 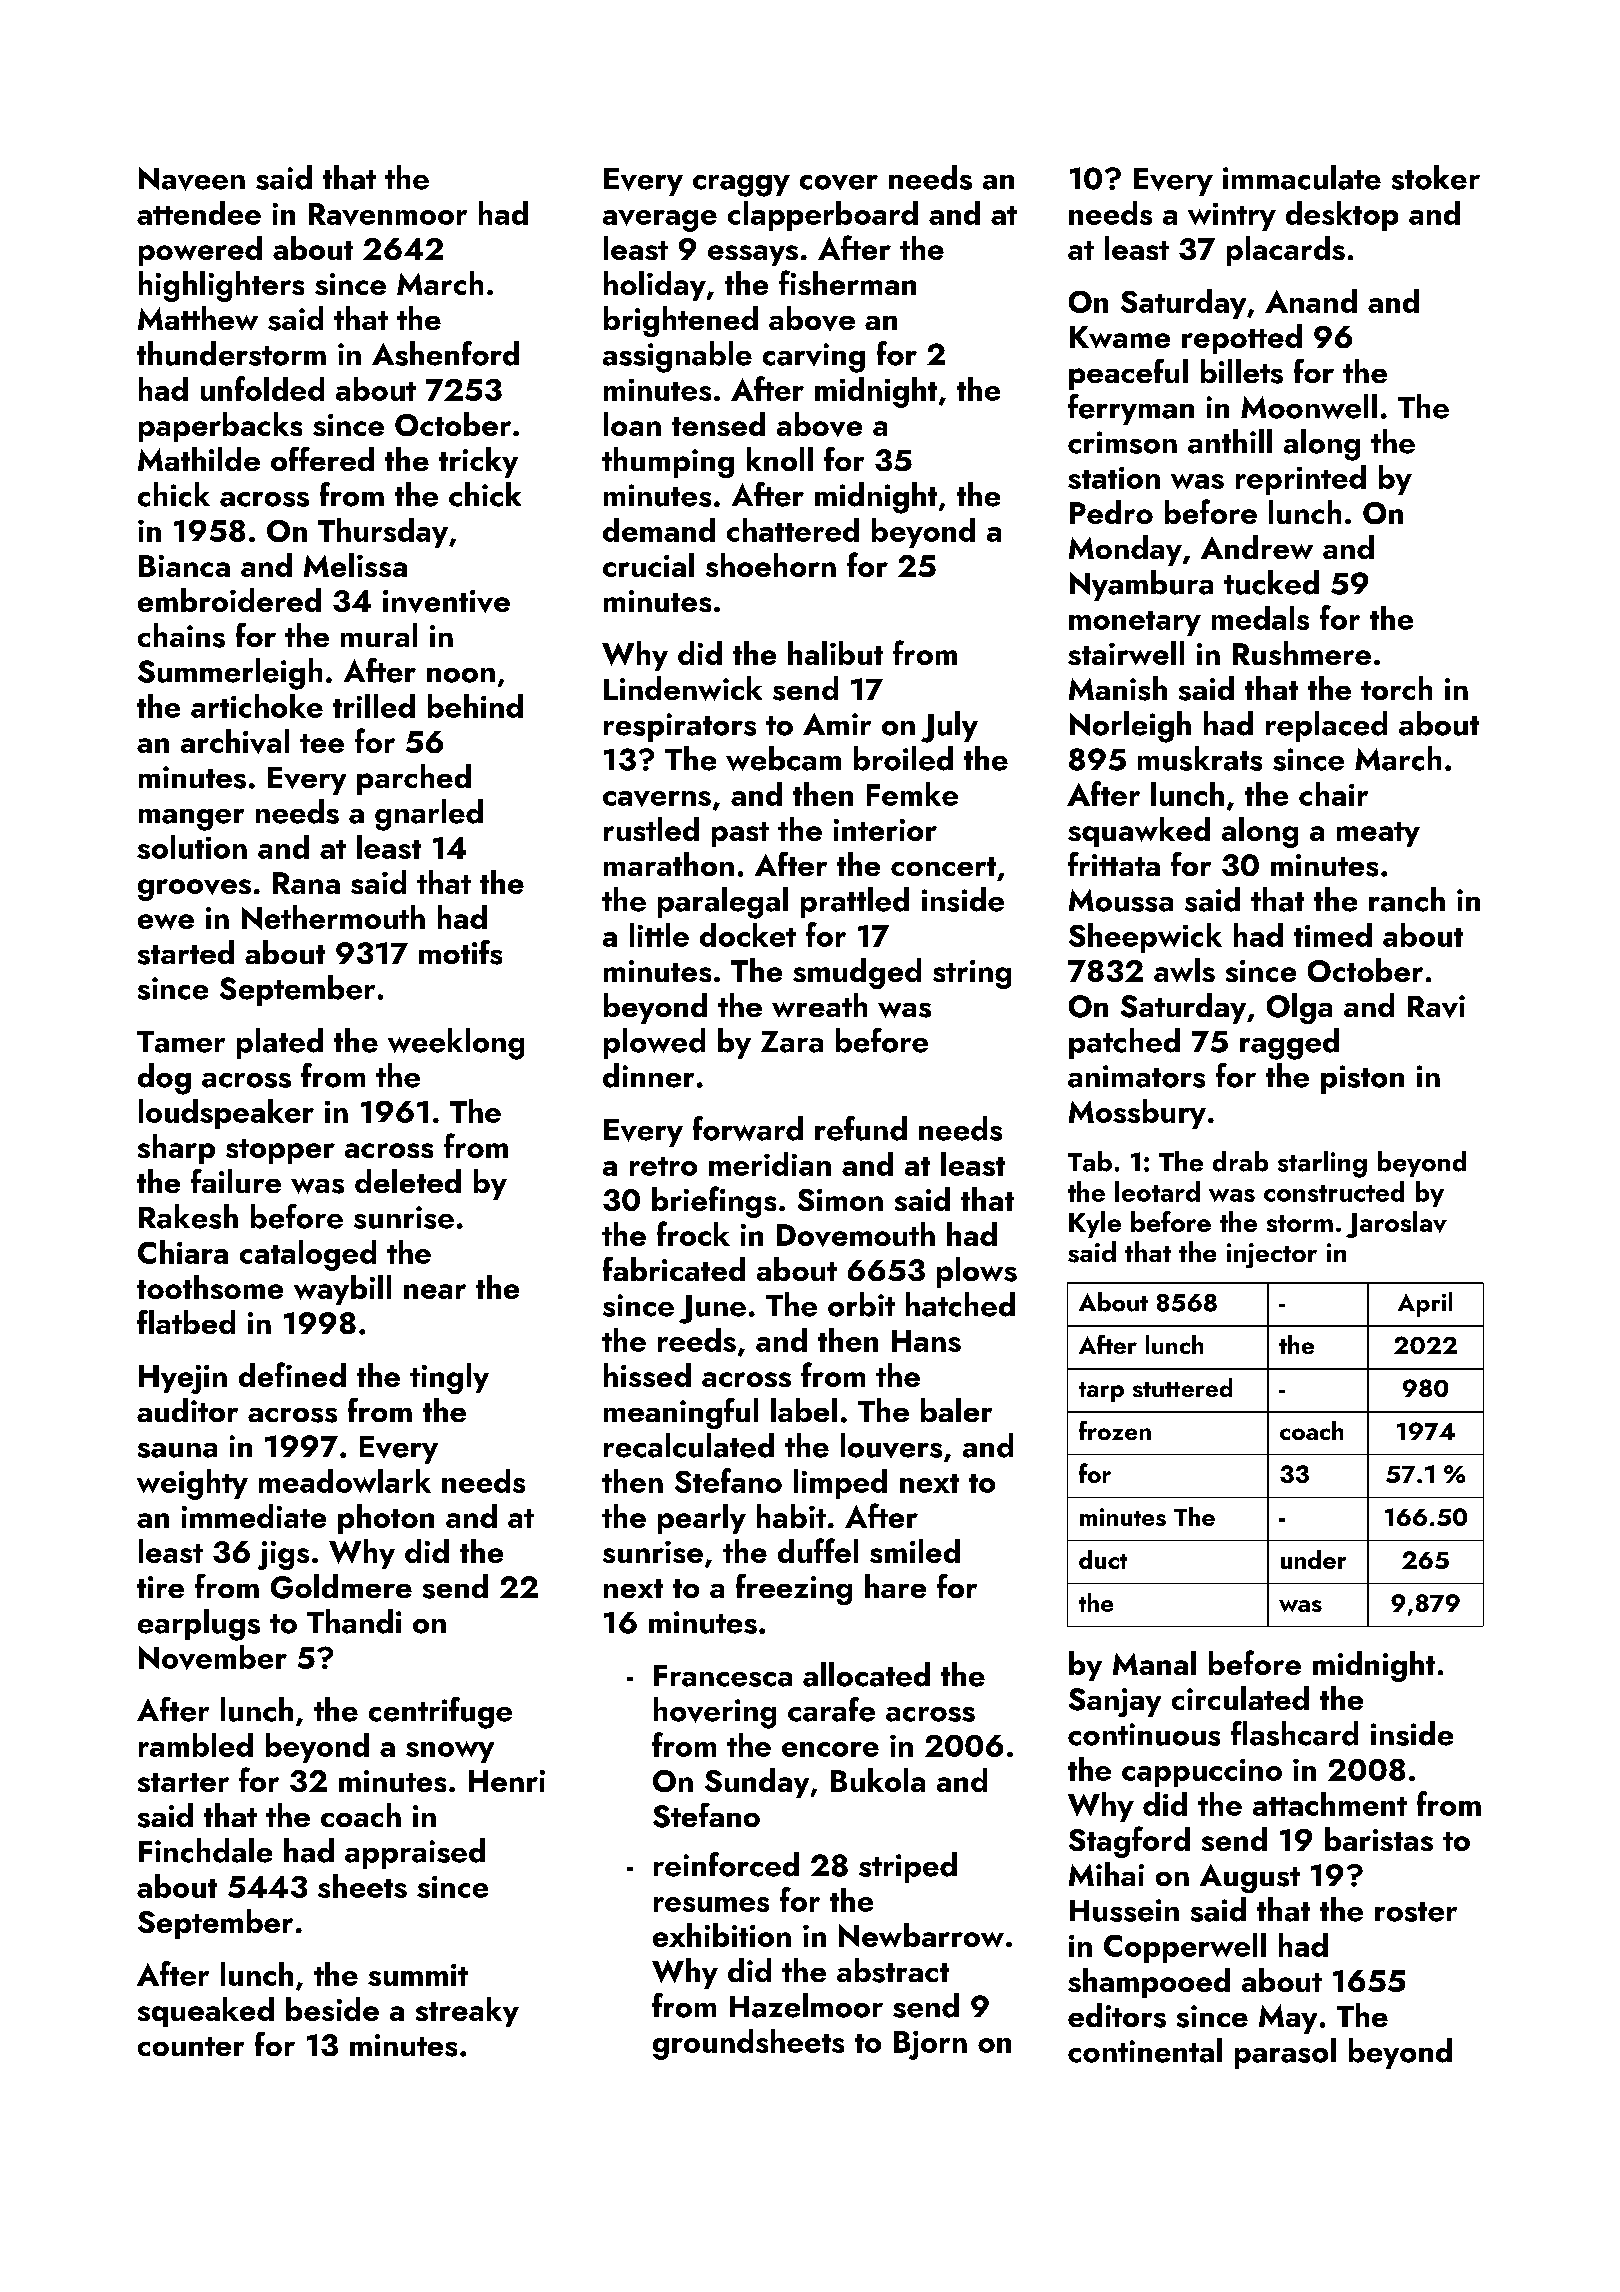 I want to click on counter, so click(x=191, y=2046).
